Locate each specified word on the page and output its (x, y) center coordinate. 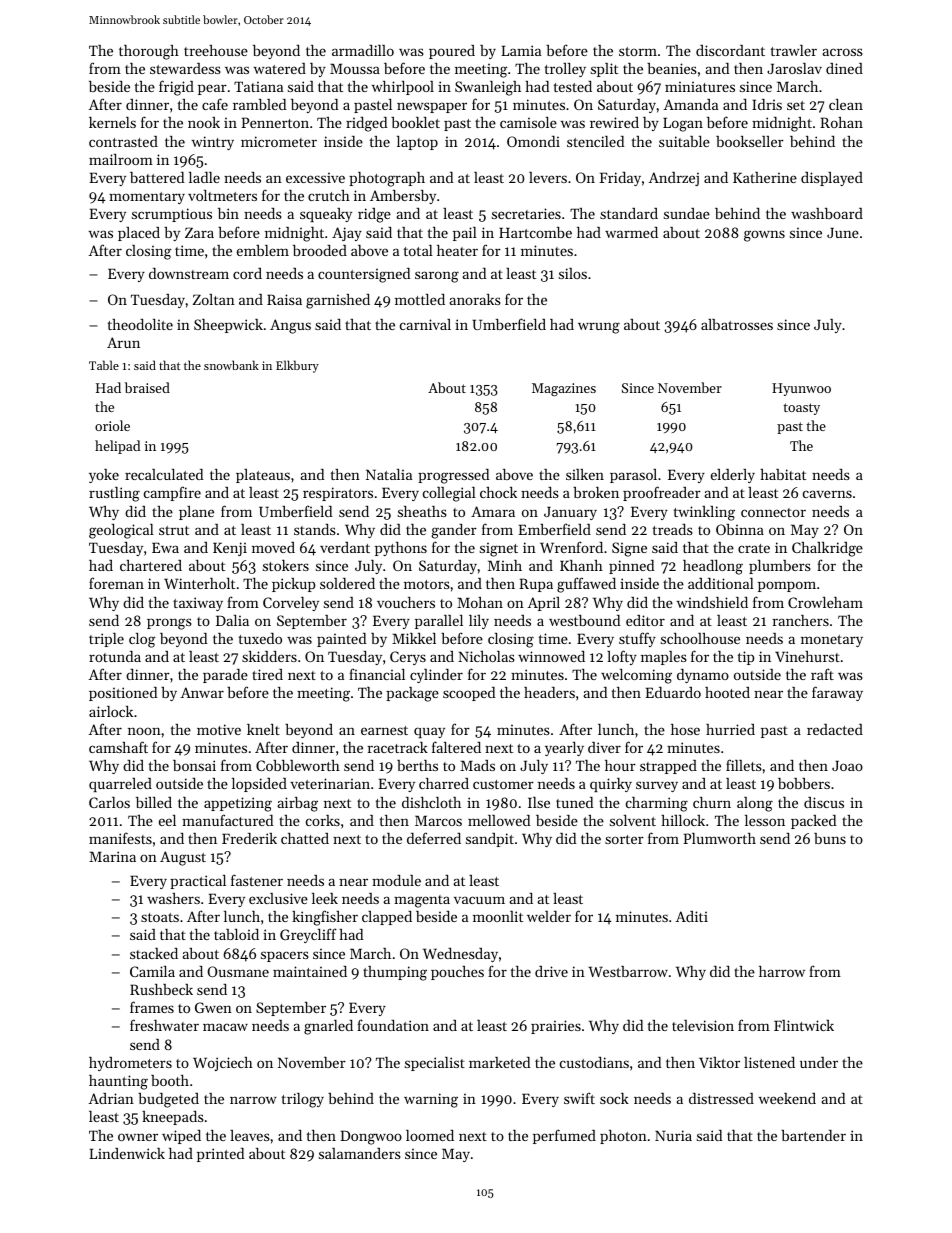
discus (824, 802)
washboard (827, 213)
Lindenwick (127, 1153)
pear (212, 89)
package (412, 694)
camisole (528, 122)
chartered (151, 565)
